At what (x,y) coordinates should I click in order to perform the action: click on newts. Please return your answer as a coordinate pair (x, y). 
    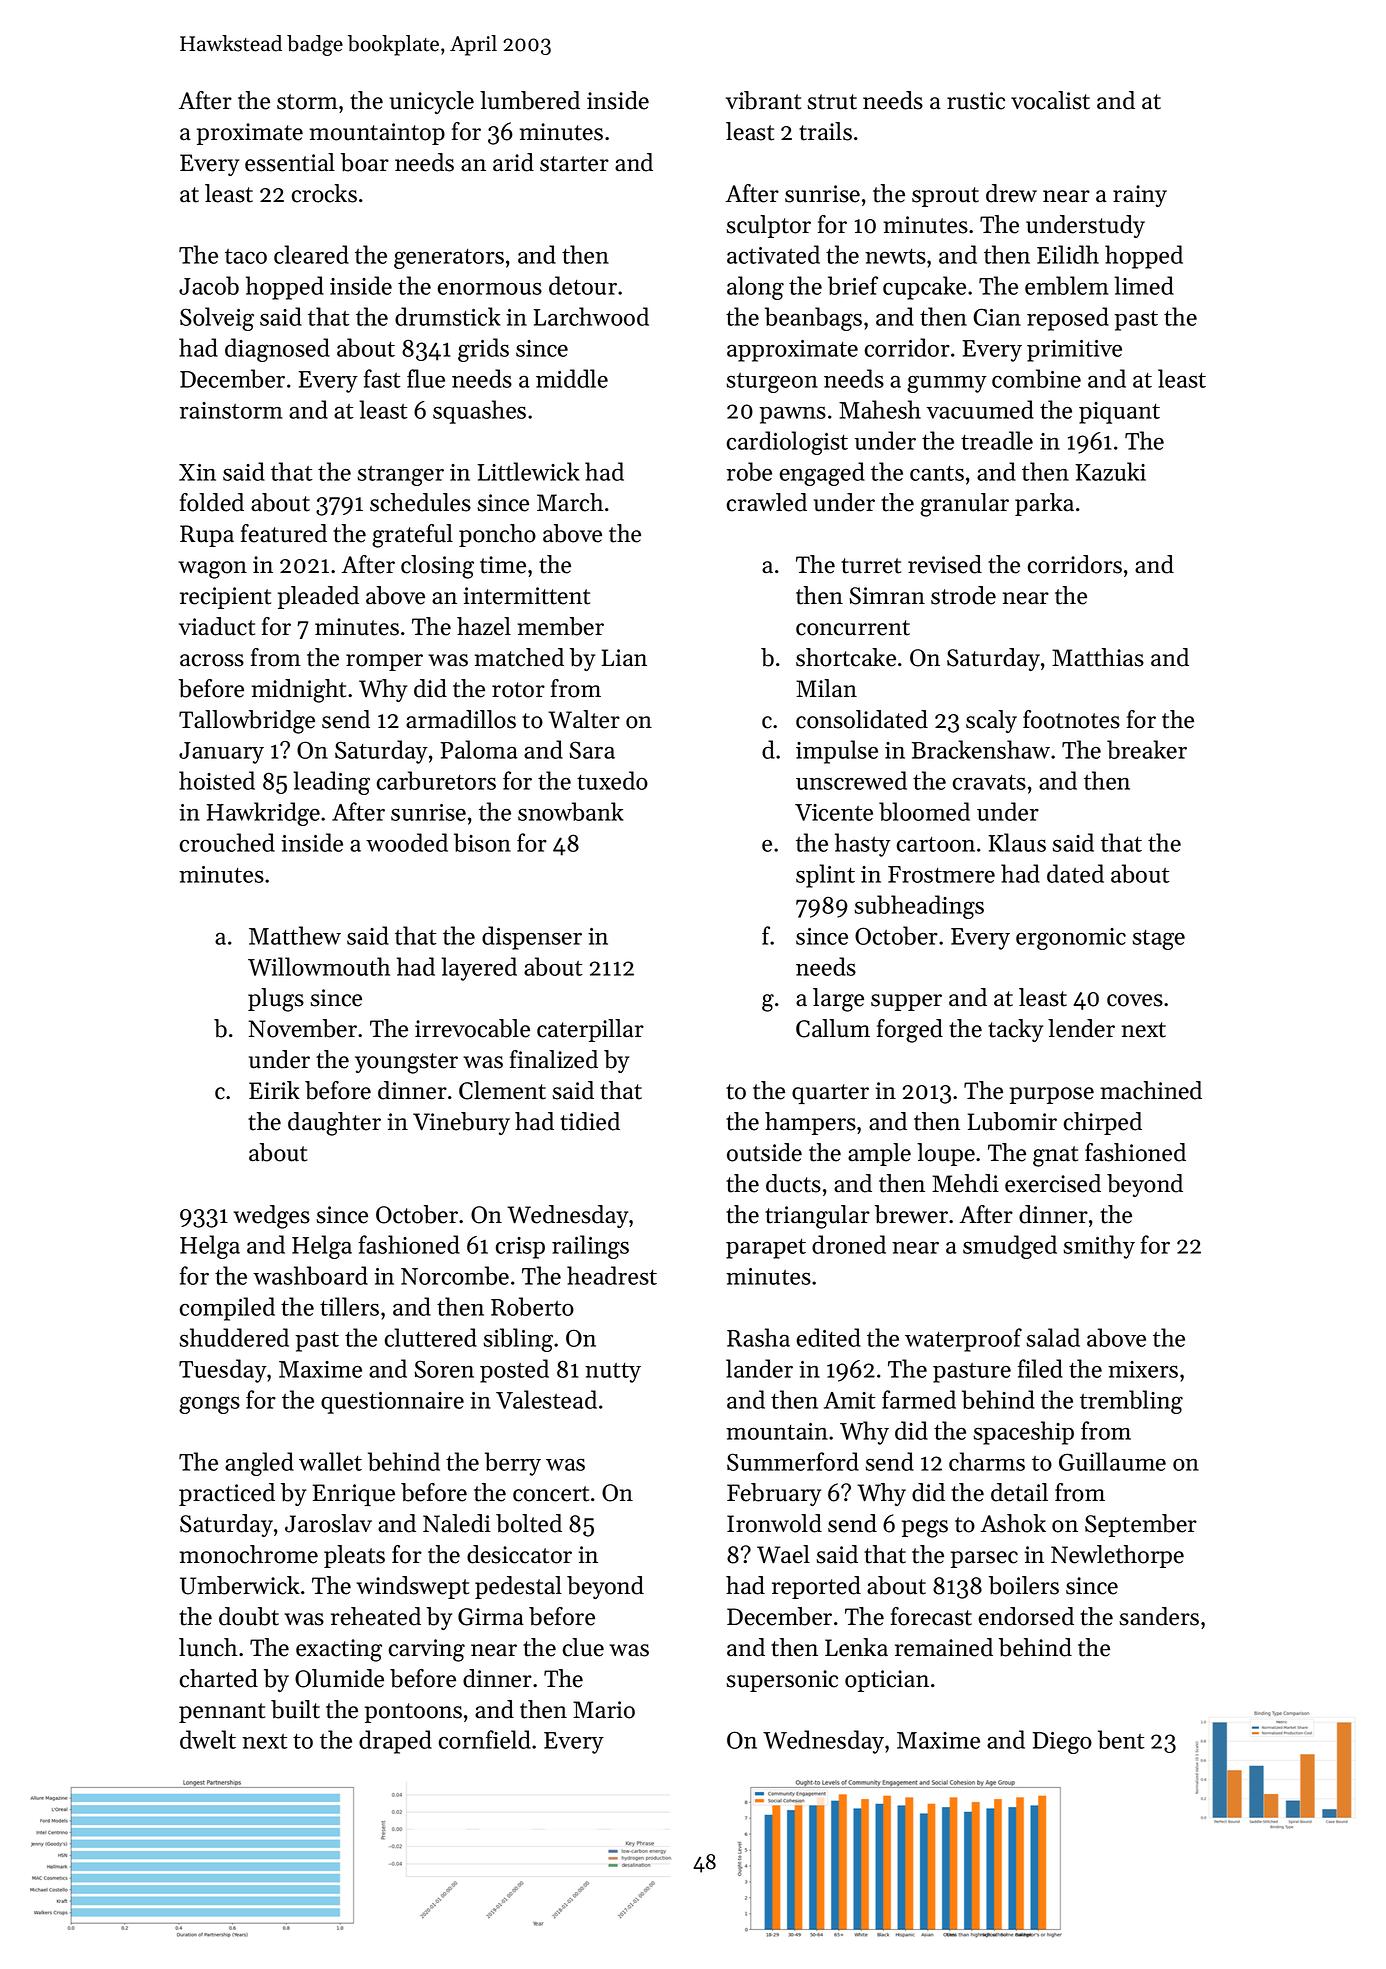
    Looking at the image, I should click on (895, 256).
